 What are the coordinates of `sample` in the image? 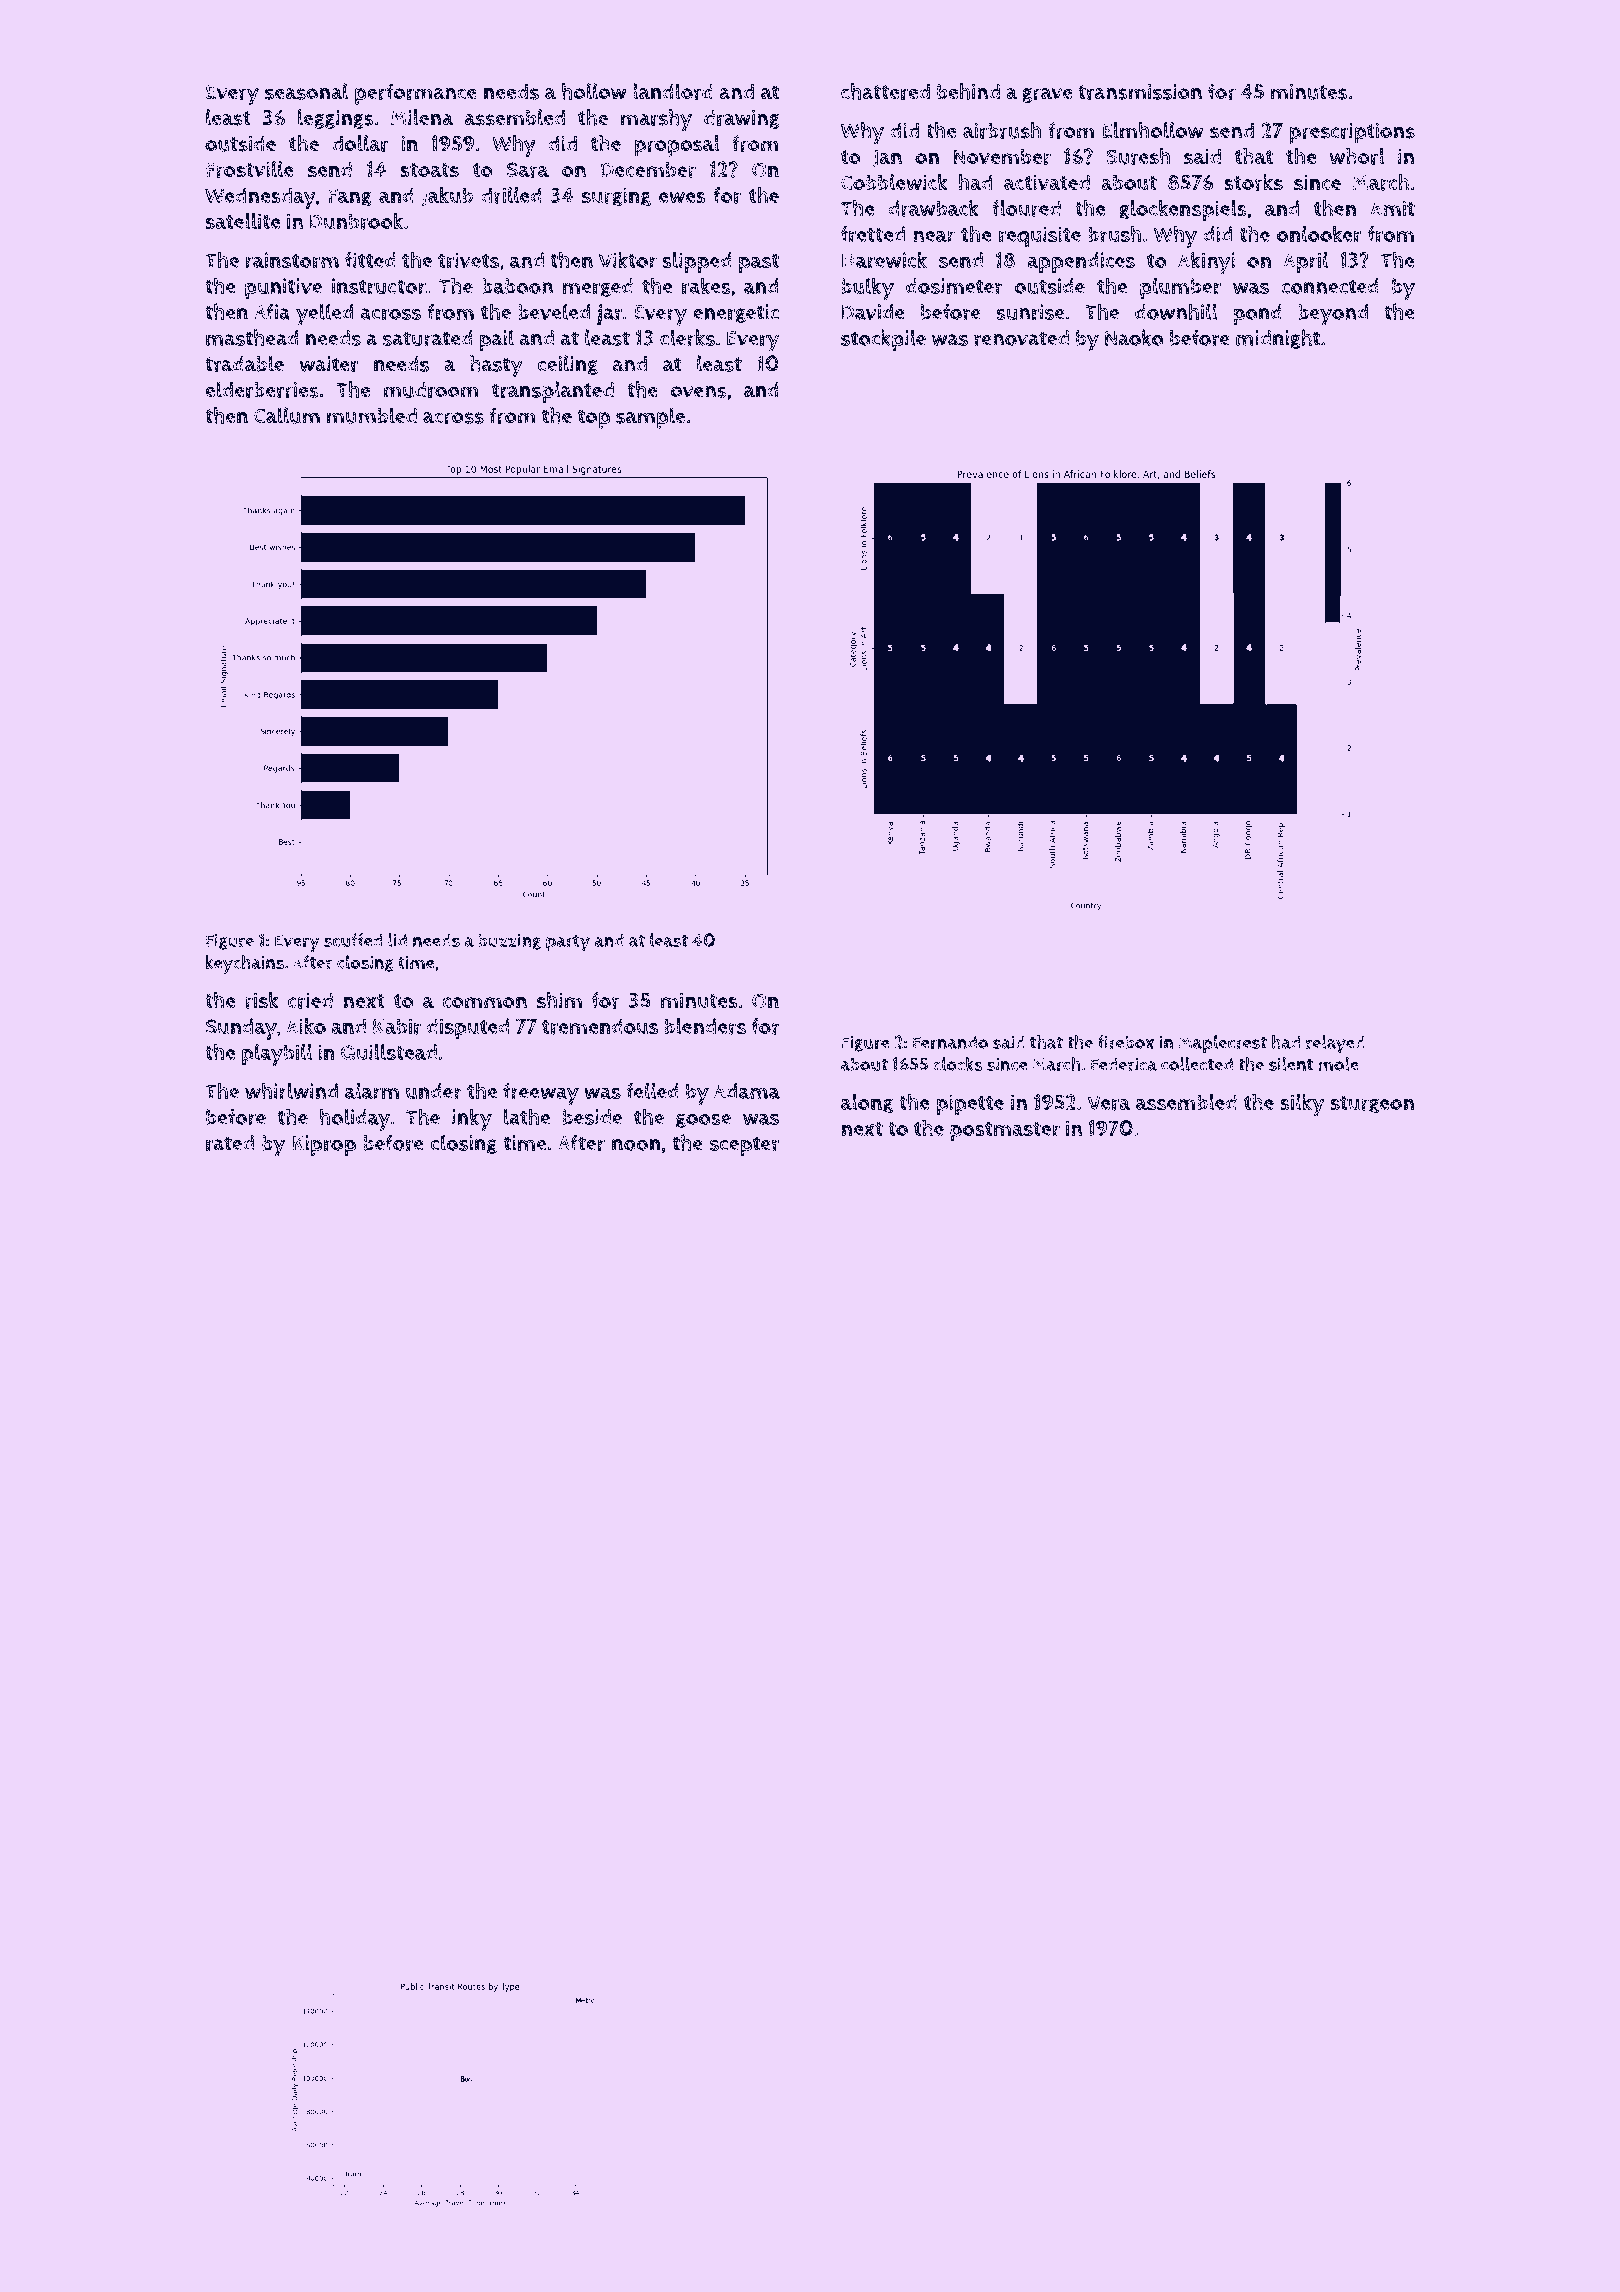 It's located at (650, 418).
